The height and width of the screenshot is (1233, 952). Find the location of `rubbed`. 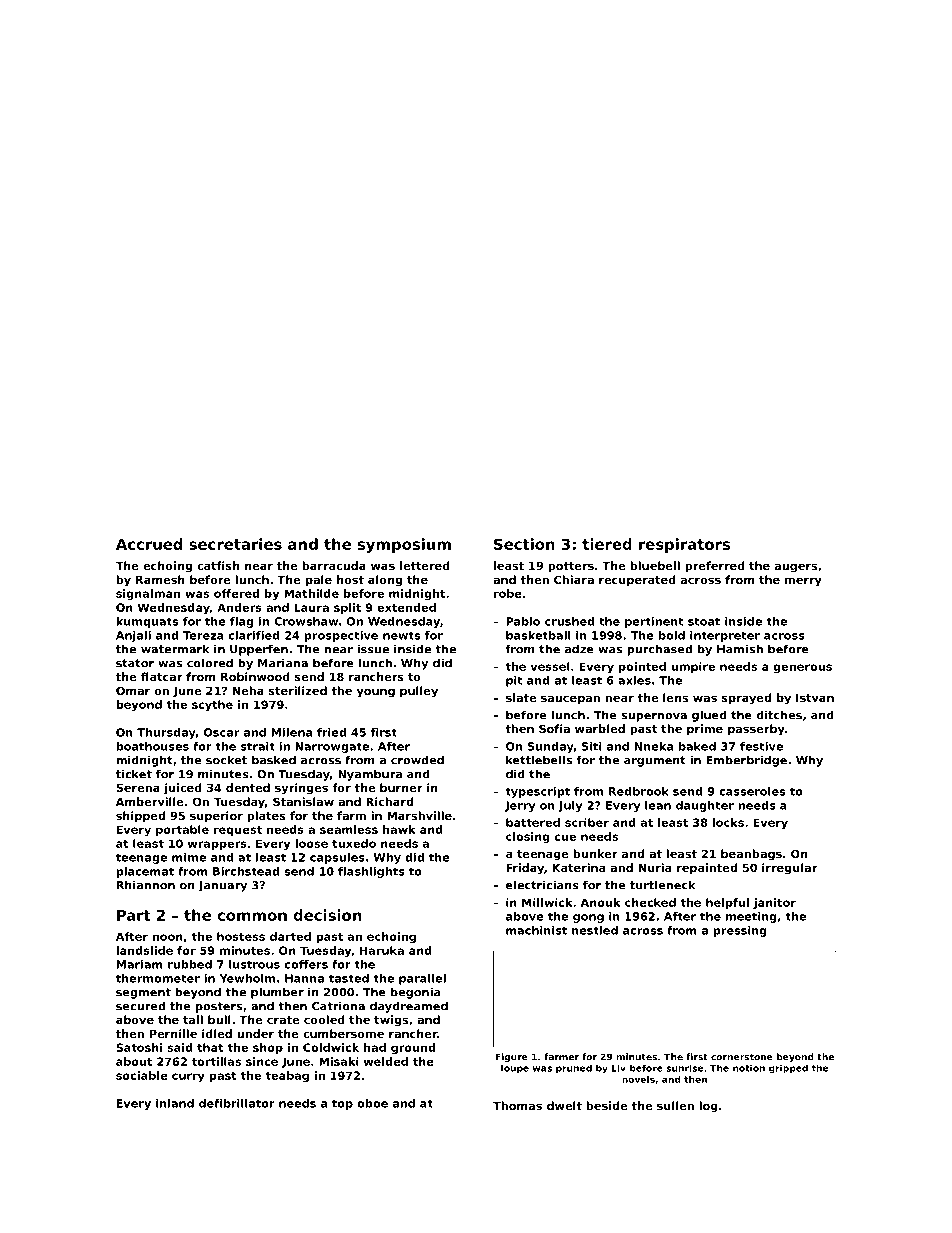

rubbed is located at coordinates (190, 964).
